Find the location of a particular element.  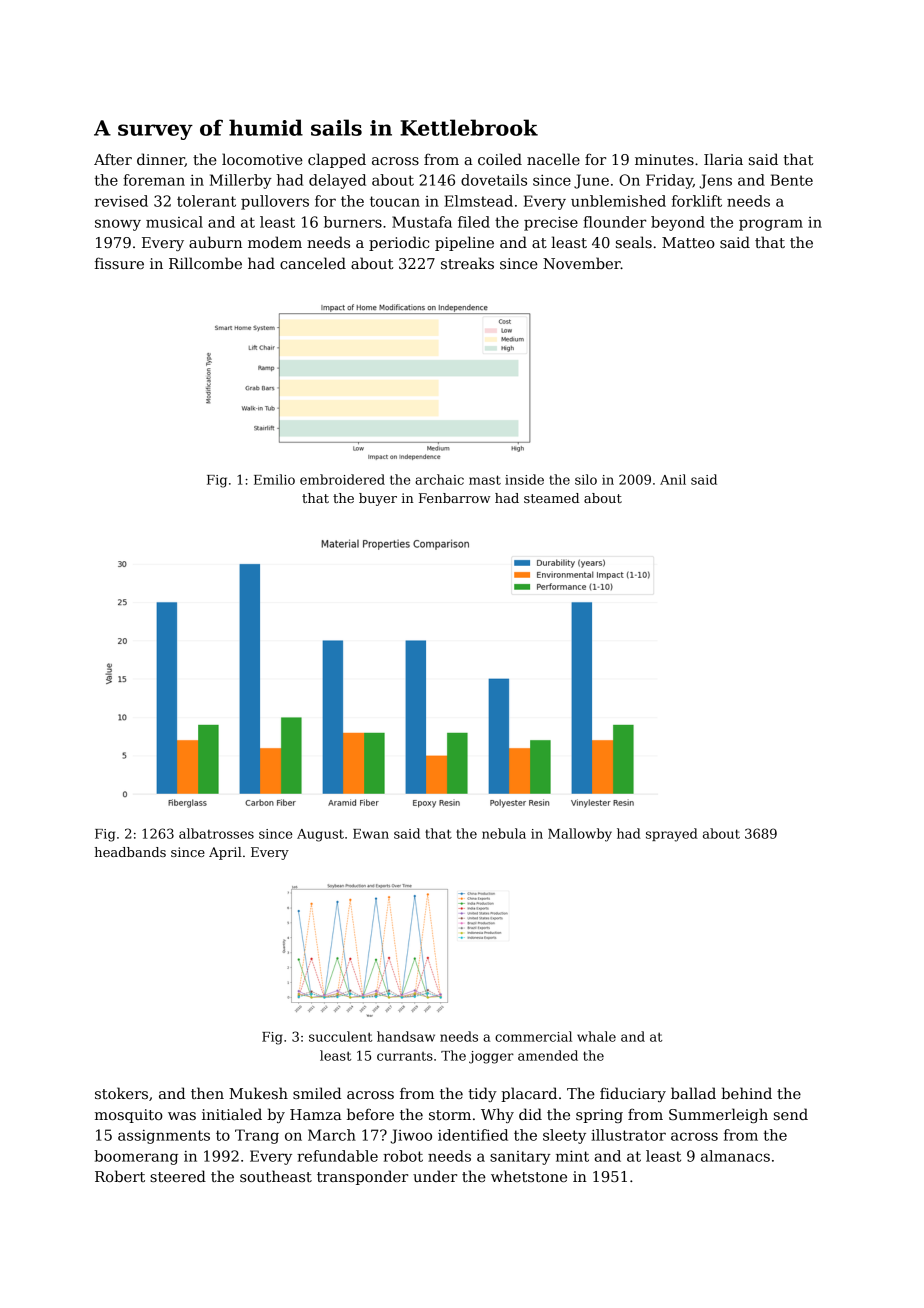

seals is located at coordinates (634, 242).
